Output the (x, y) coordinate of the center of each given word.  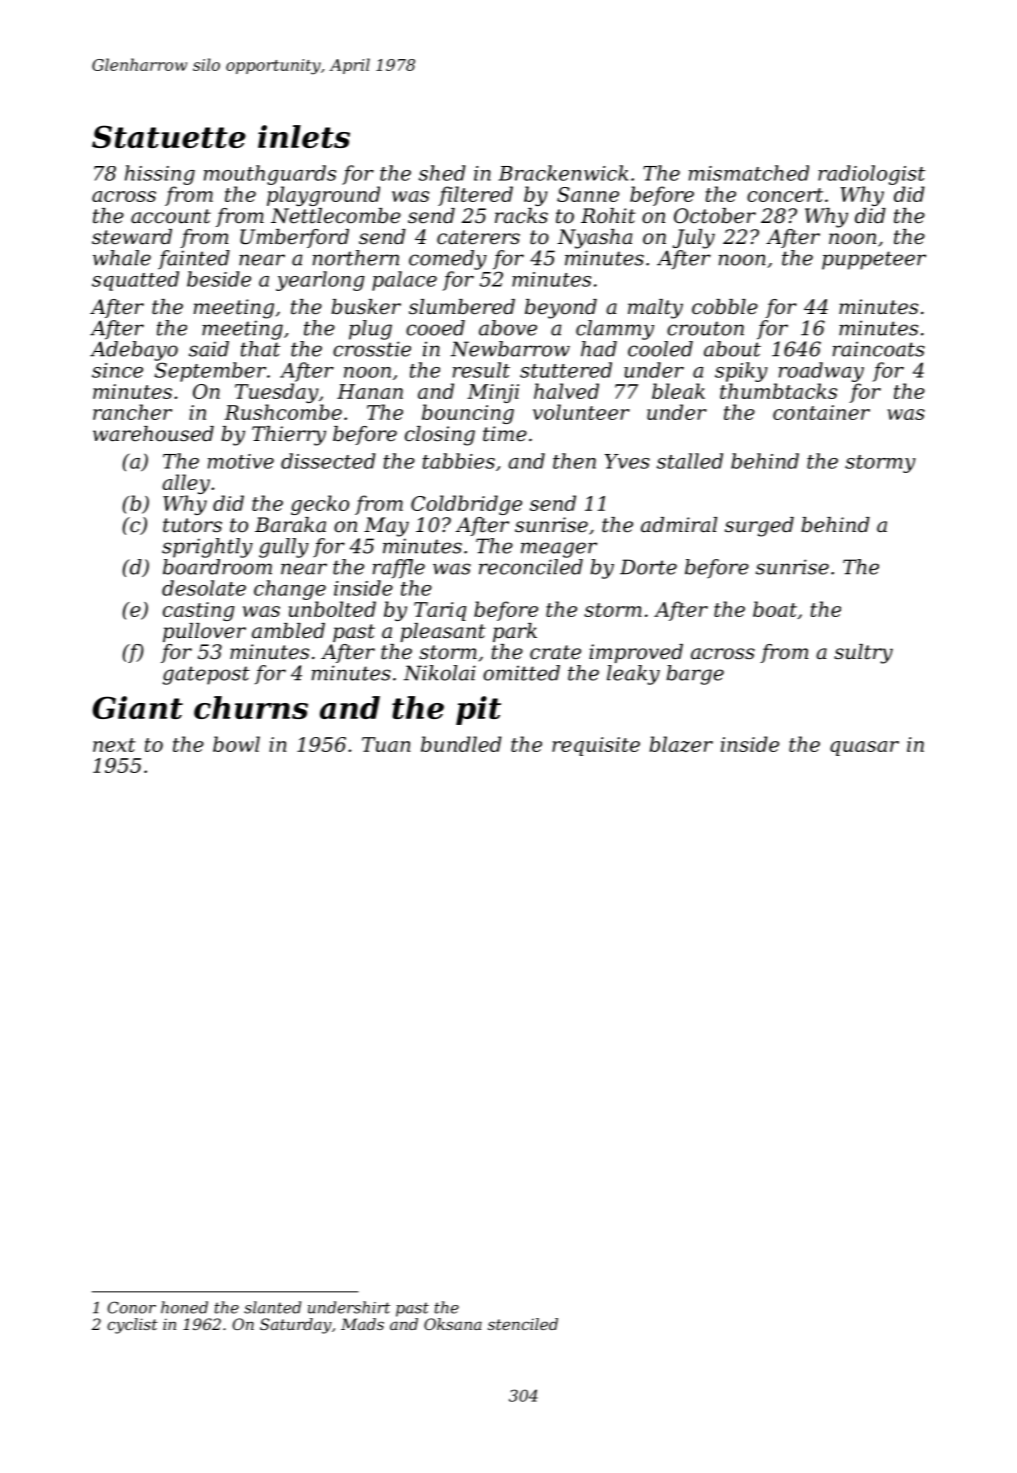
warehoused (153, 434)
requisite (596, 746)
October (715, 216)
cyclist (132, 1326)
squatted (135, 281)
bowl (236, 744)
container (821, 412)
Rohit (608, 216)
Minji (493, 393)
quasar (864, 748)
